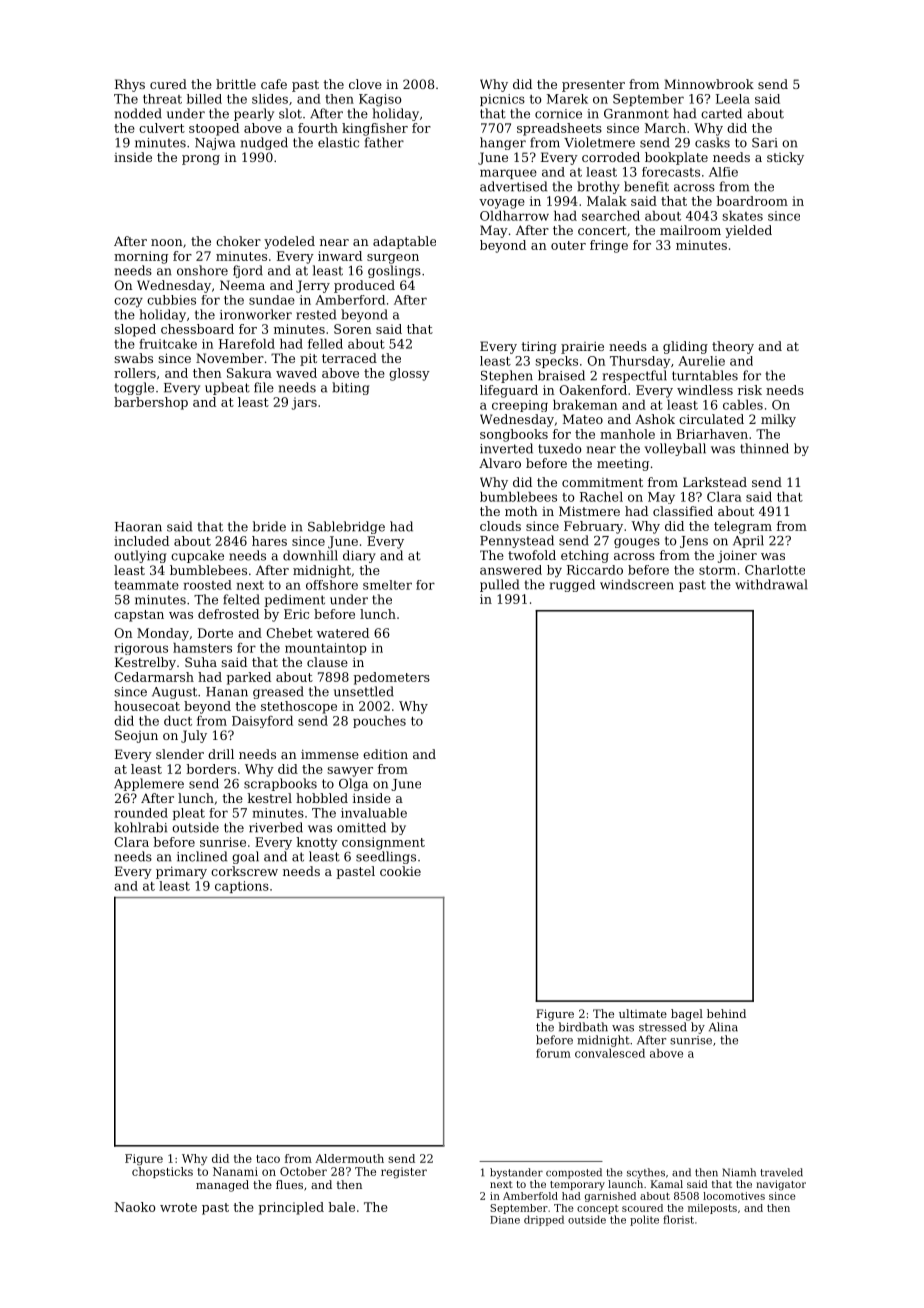  Describe the element at coordinates (349, 1158) in the image. I see `Aldermouth` at that location.
